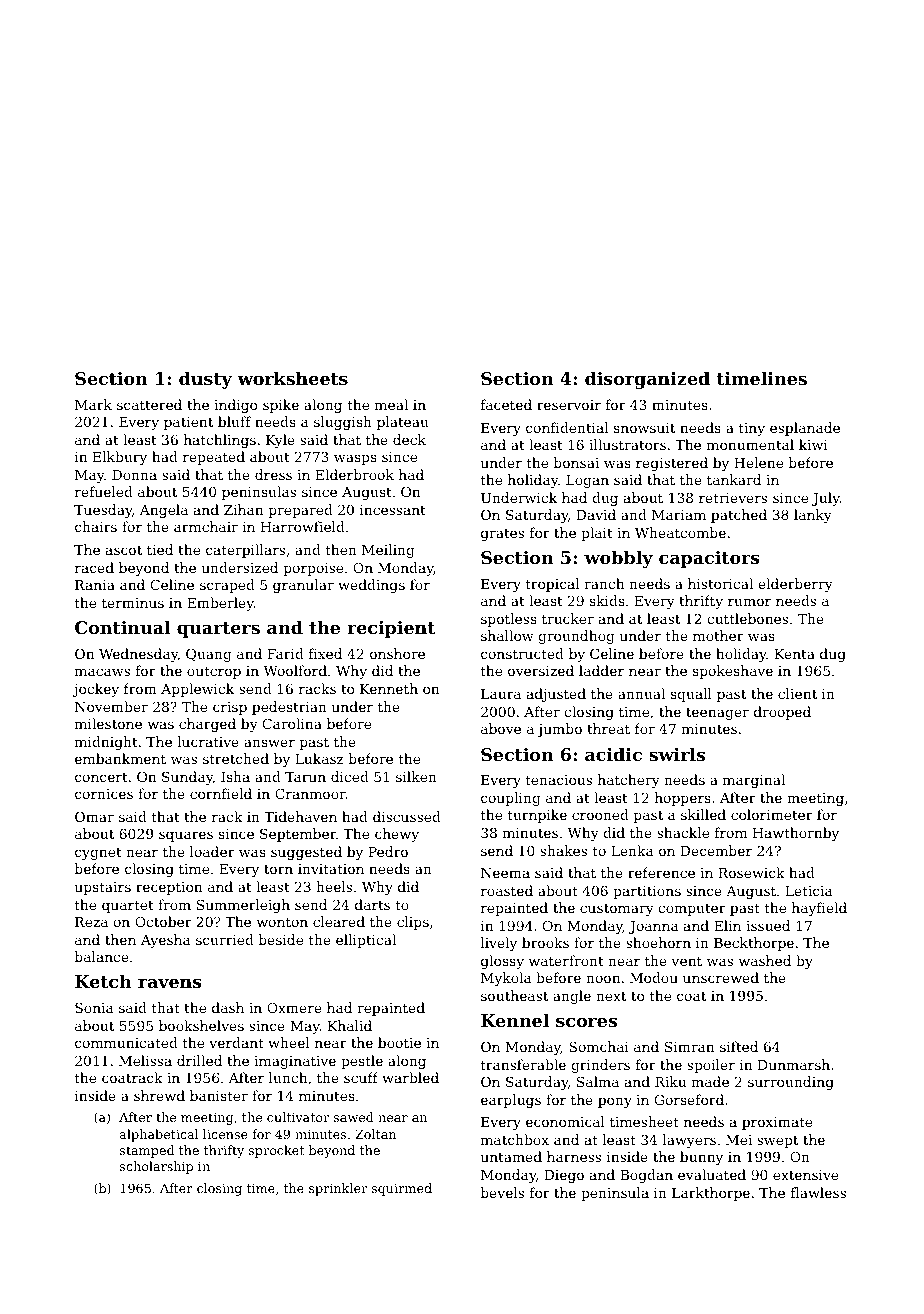 This document has height=1314, width=924. I want to click on tropical, so click(552, 585).
